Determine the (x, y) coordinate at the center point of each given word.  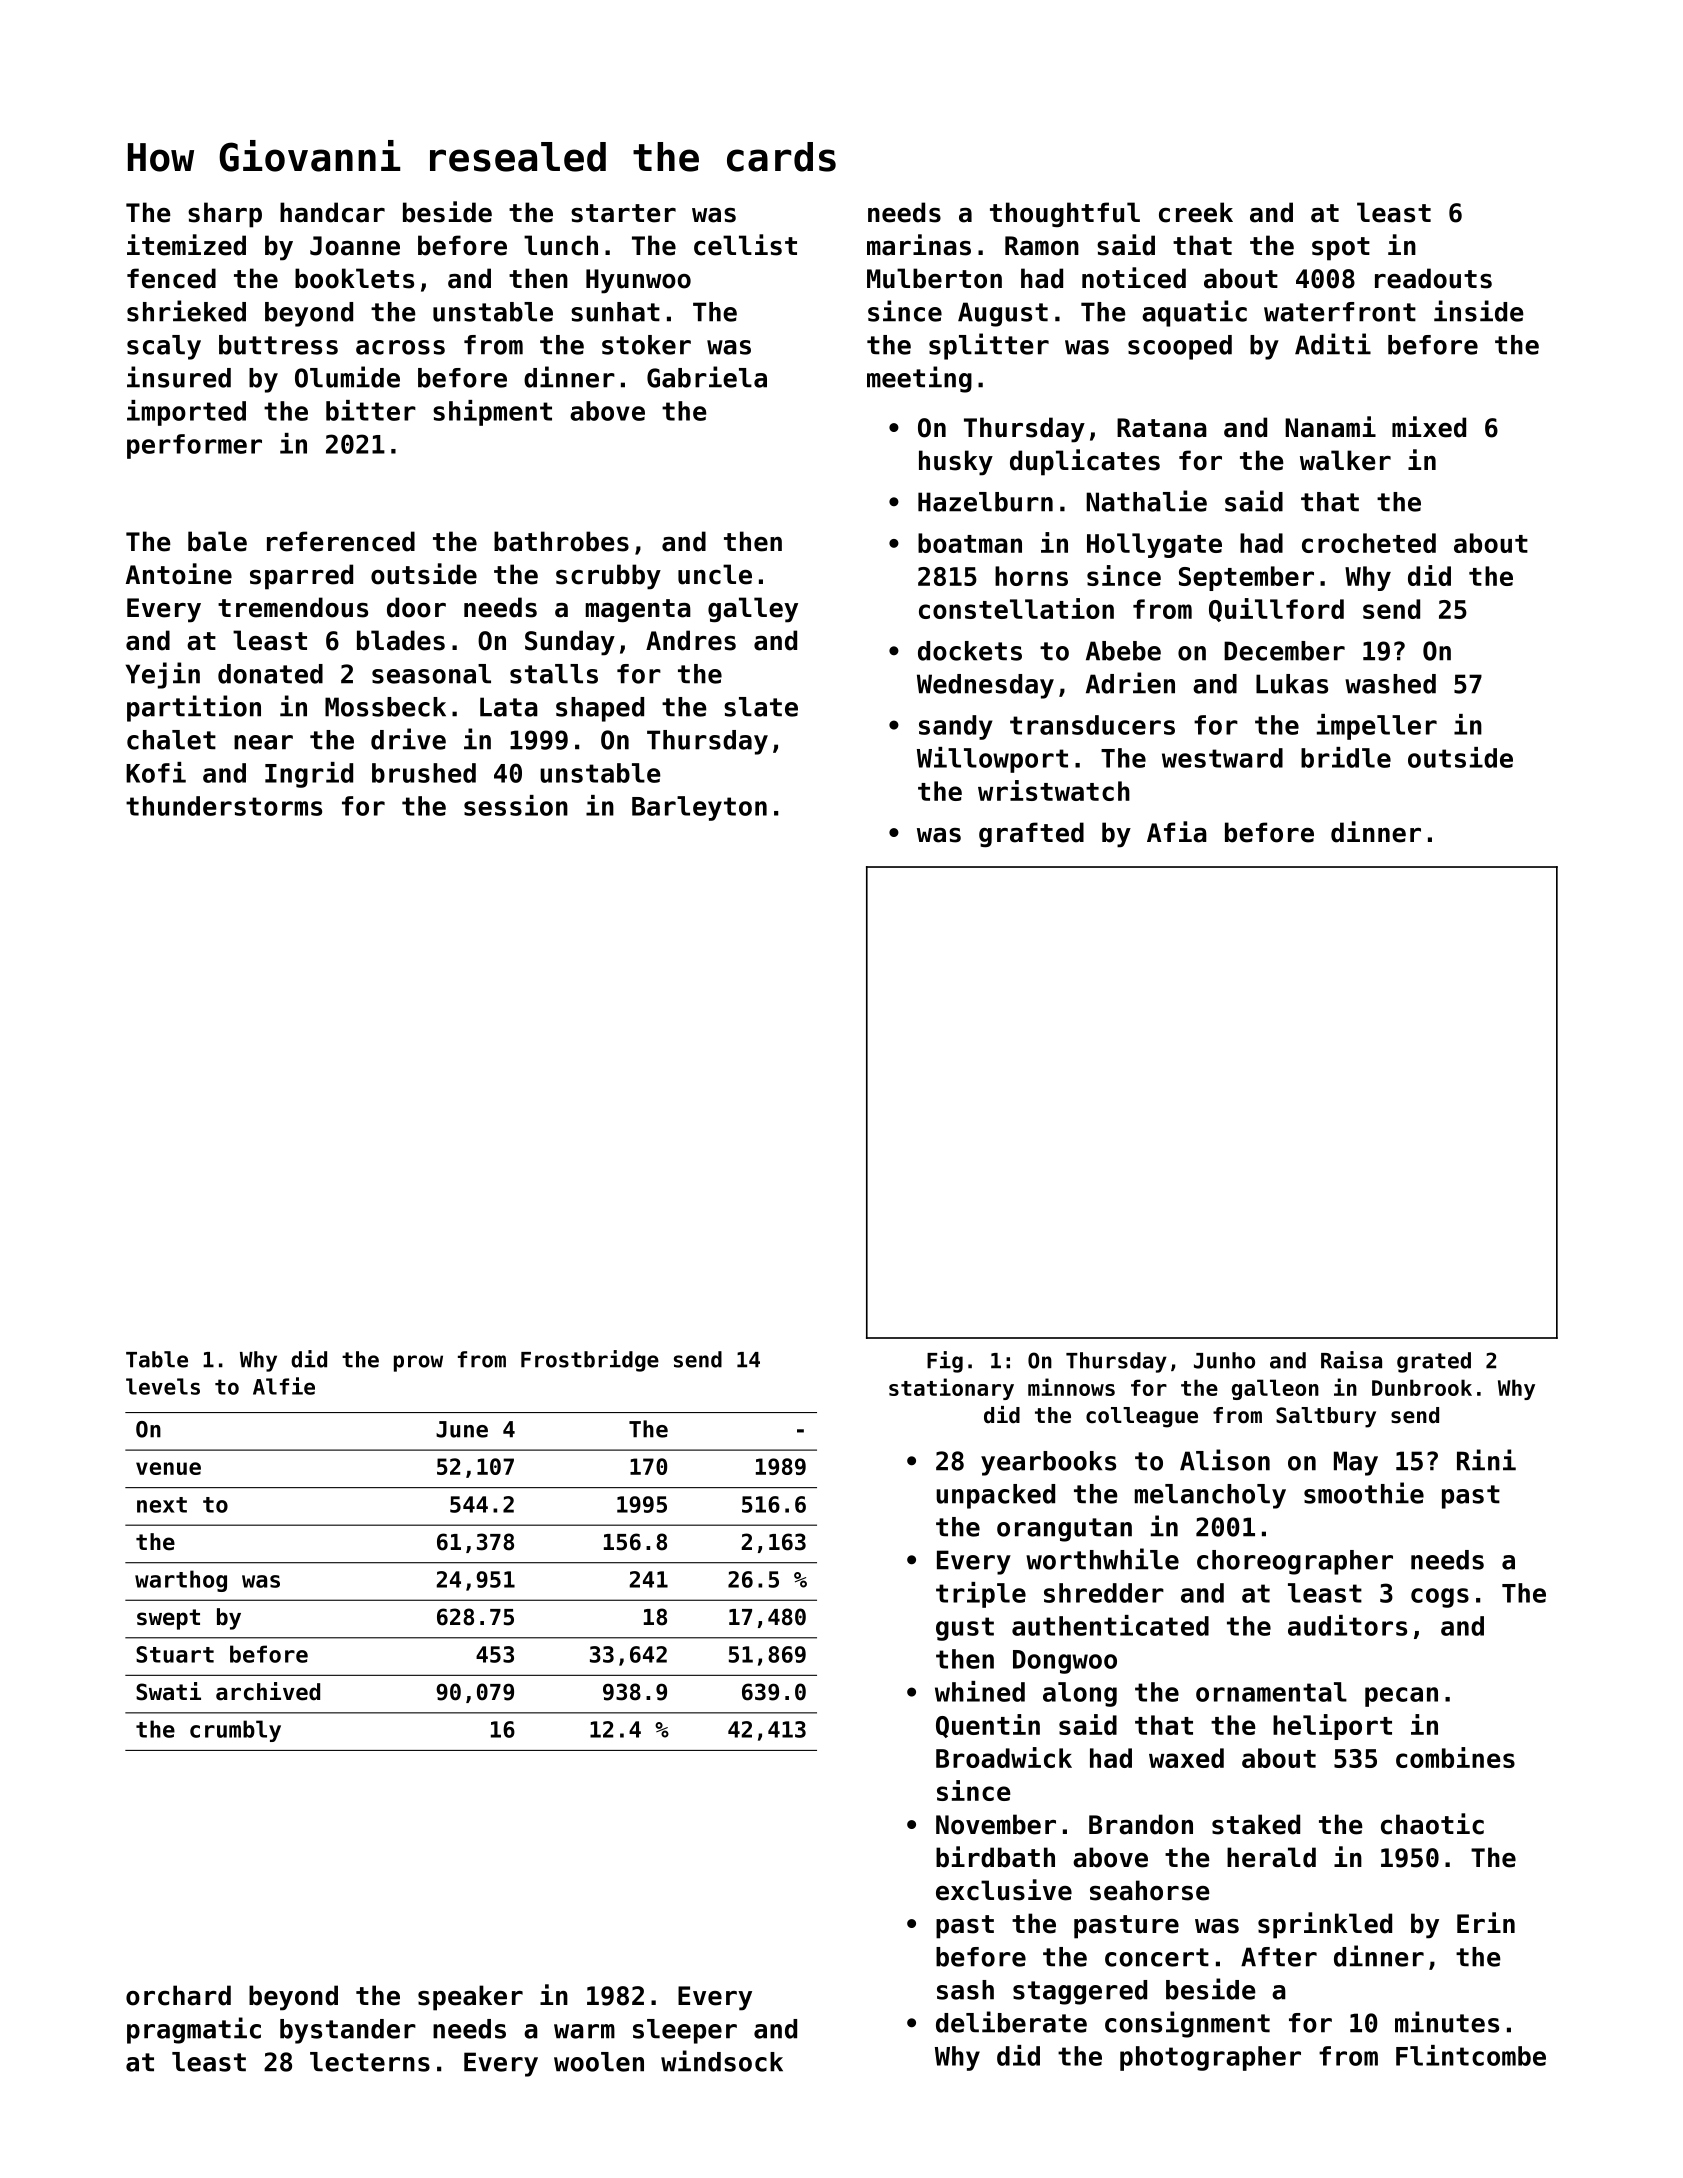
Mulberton (934, 278)
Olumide (347, 377)
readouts (1433, 278)
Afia (1177, 832)
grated (1434, 1362)
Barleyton (699, 808)
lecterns (370, 2062)
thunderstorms (224, 806)
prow (418, 1363)
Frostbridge (590, 1361)
